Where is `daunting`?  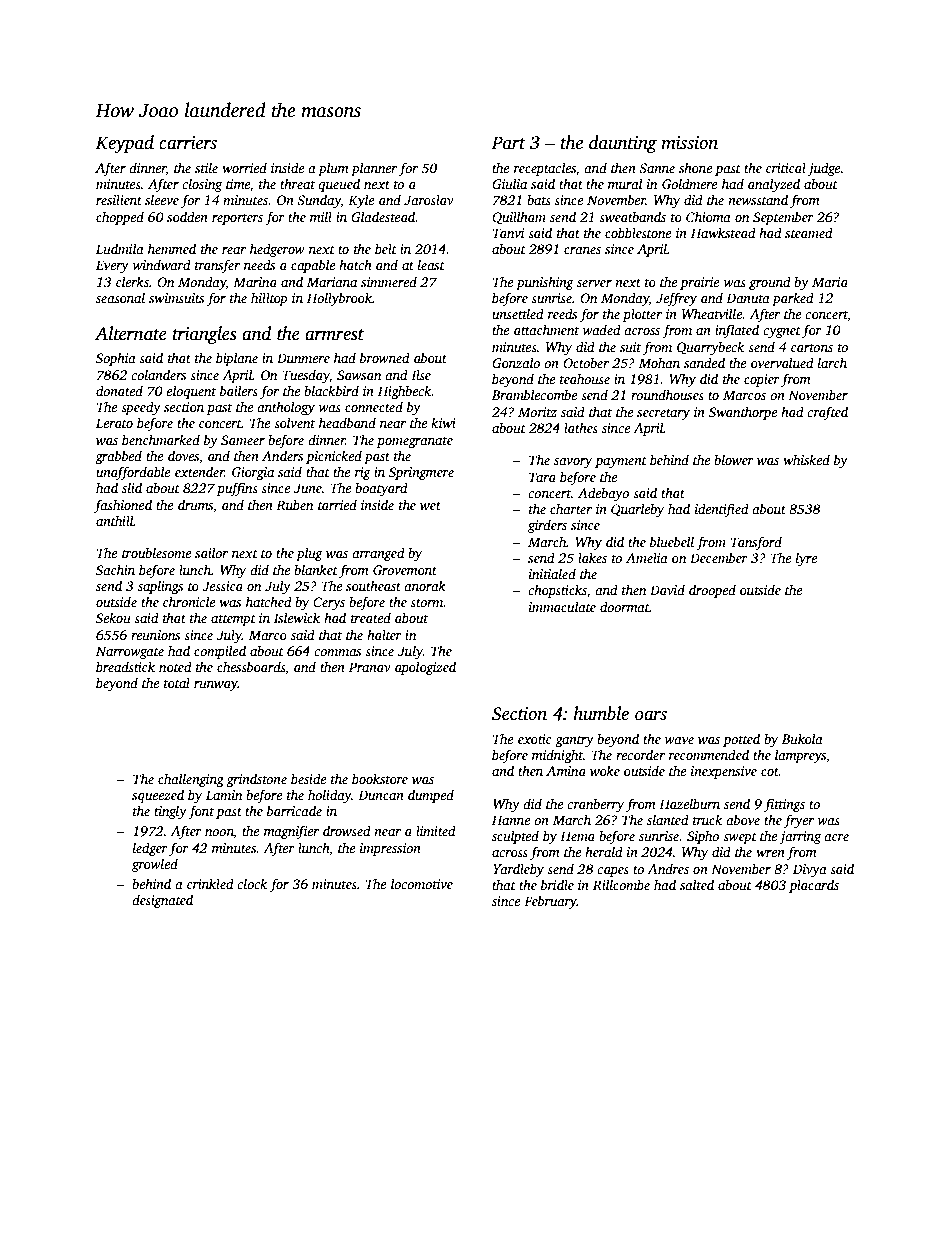
daunting is located at coordinates (623, 144).
